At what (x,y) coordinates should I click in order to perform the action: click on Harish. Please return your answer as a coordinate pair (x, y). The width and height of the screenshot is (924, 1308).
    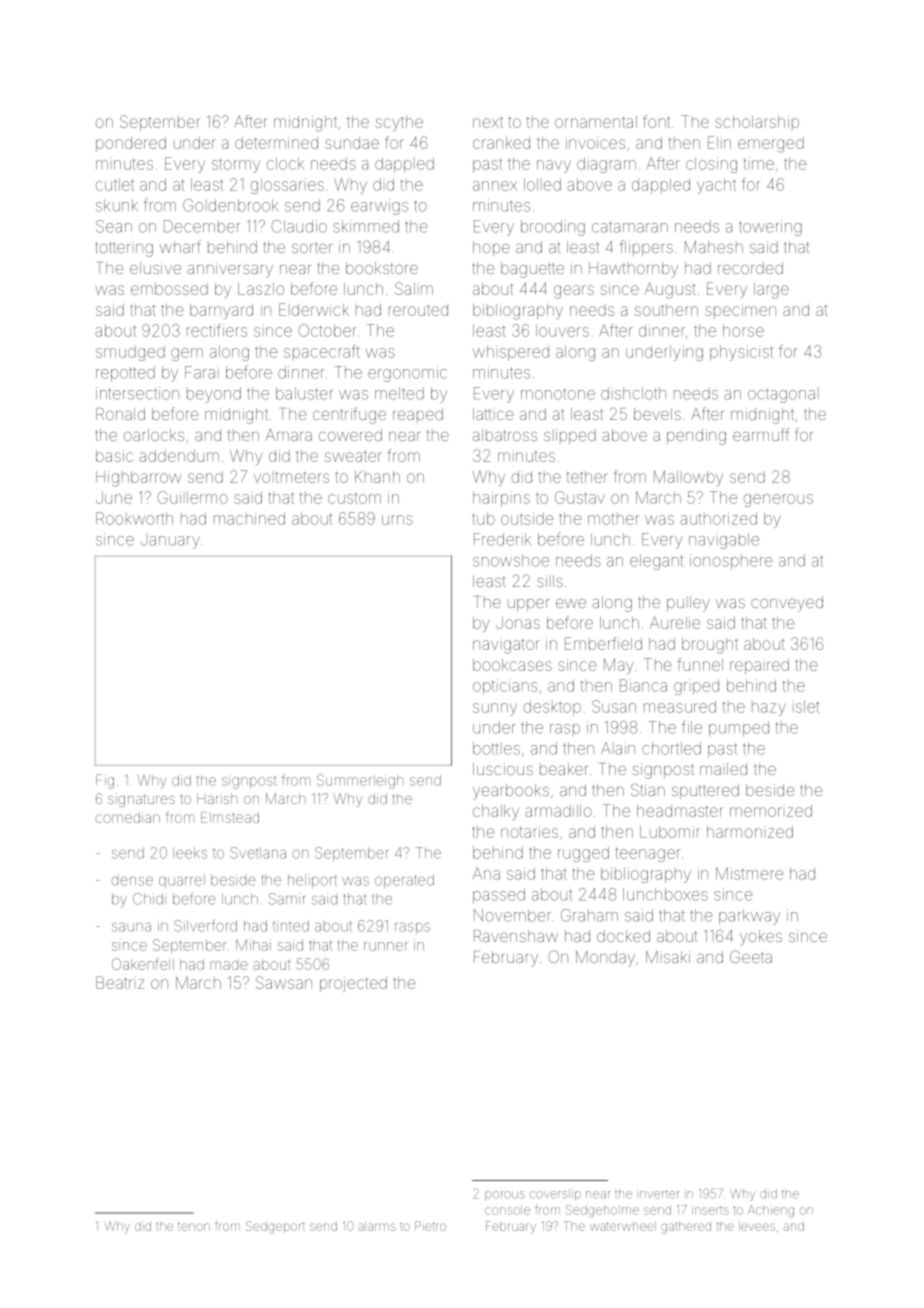
    Looking at the image, I should click on (217, 798).
